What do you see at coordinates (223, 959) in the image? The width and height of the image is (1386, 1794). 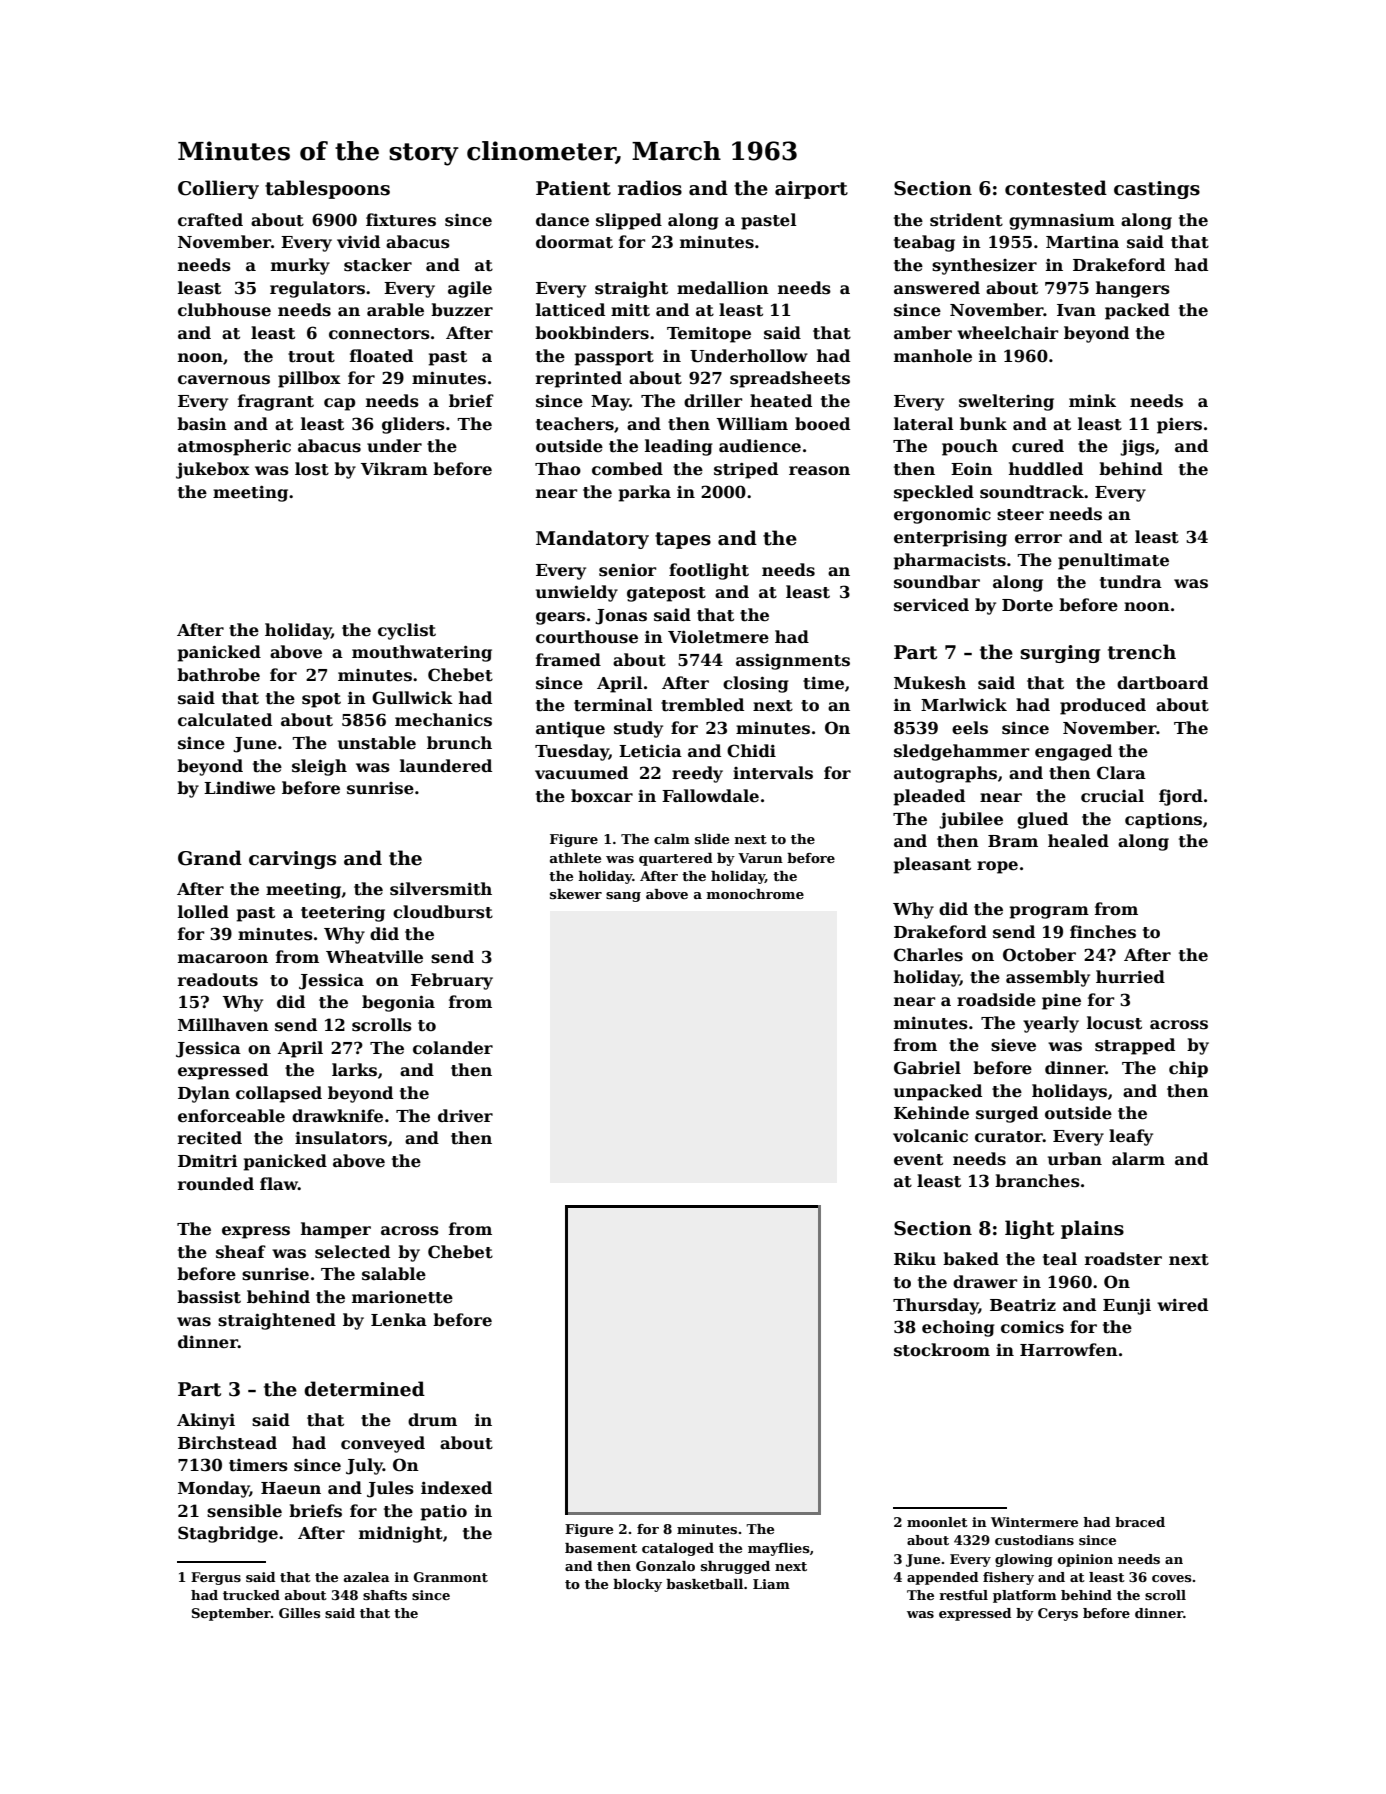 I see `macaroon` at bounding box center [223, 959].
